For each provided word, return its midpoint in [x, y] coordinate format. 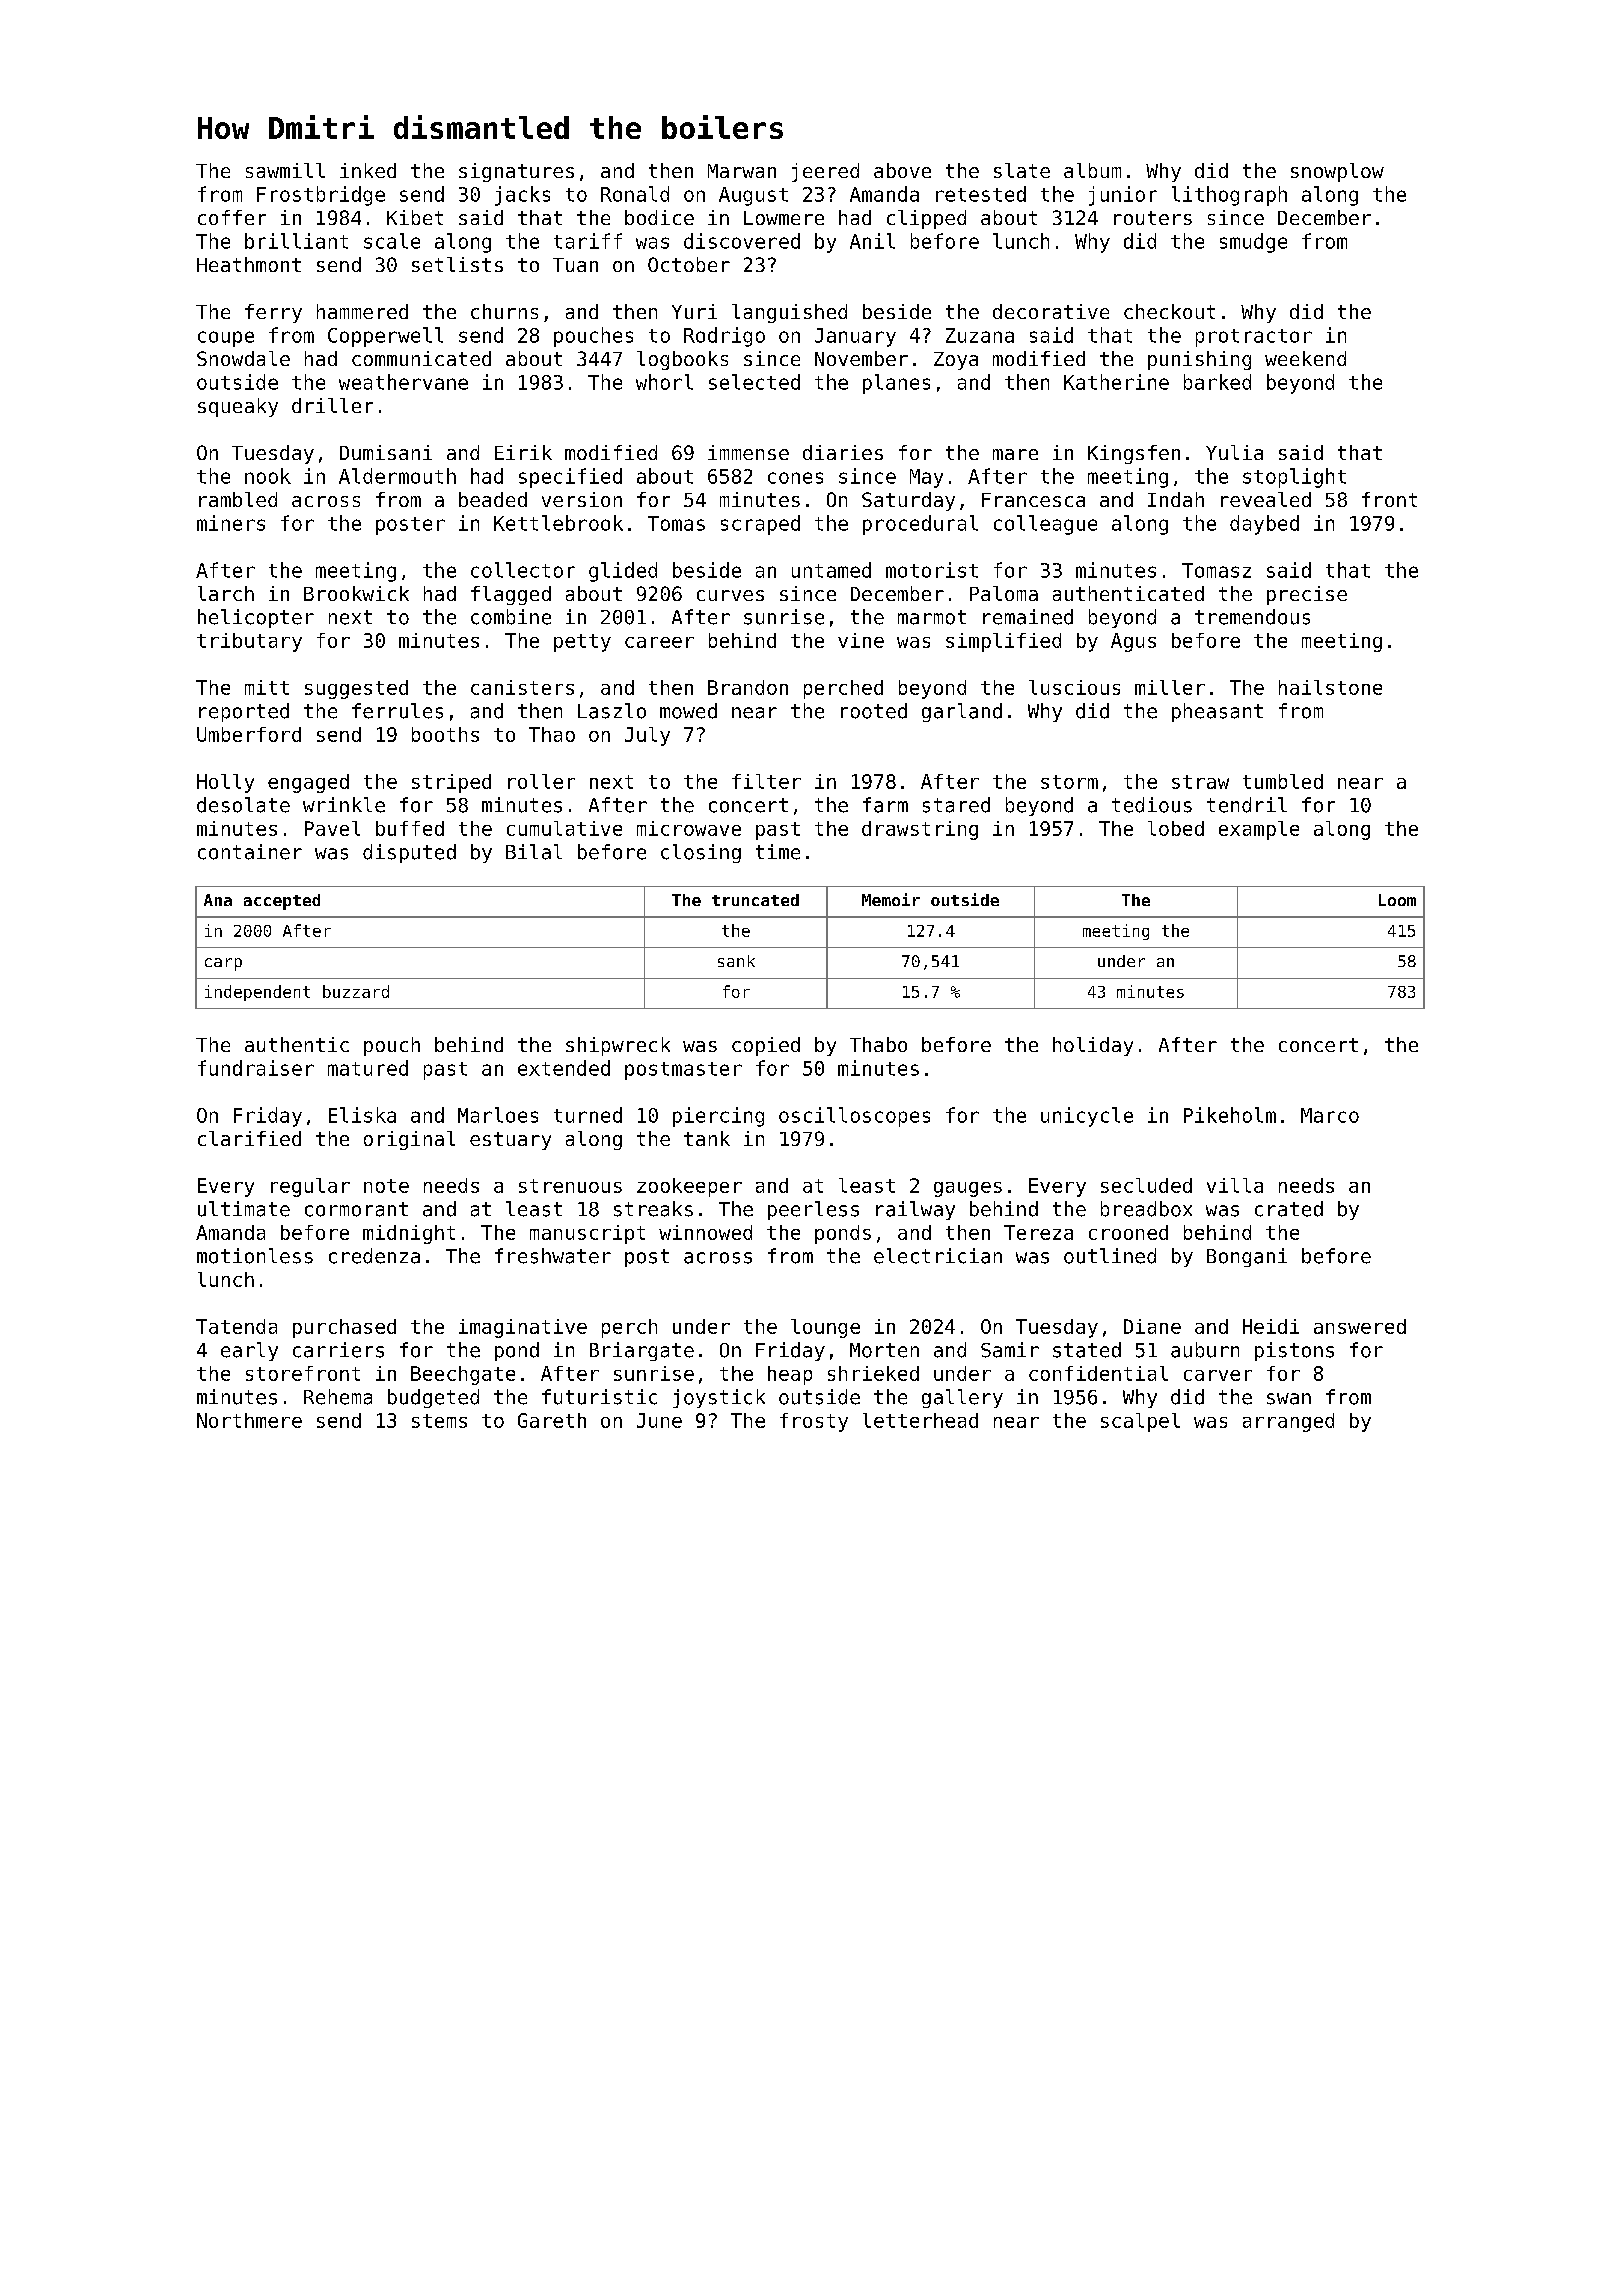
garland [962, 712]
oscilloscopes [854, 1117]
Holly [225, 783]
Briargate [642, 1351]
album [1092, 170]
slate [1022, 170]
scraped [760, 525]
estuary [510, 1141]
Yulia [1234, 452]
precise [1307, 595]
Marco [1330, 1115]
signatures [516, 172]
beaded [493, 499]
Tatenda [236, 1326]
